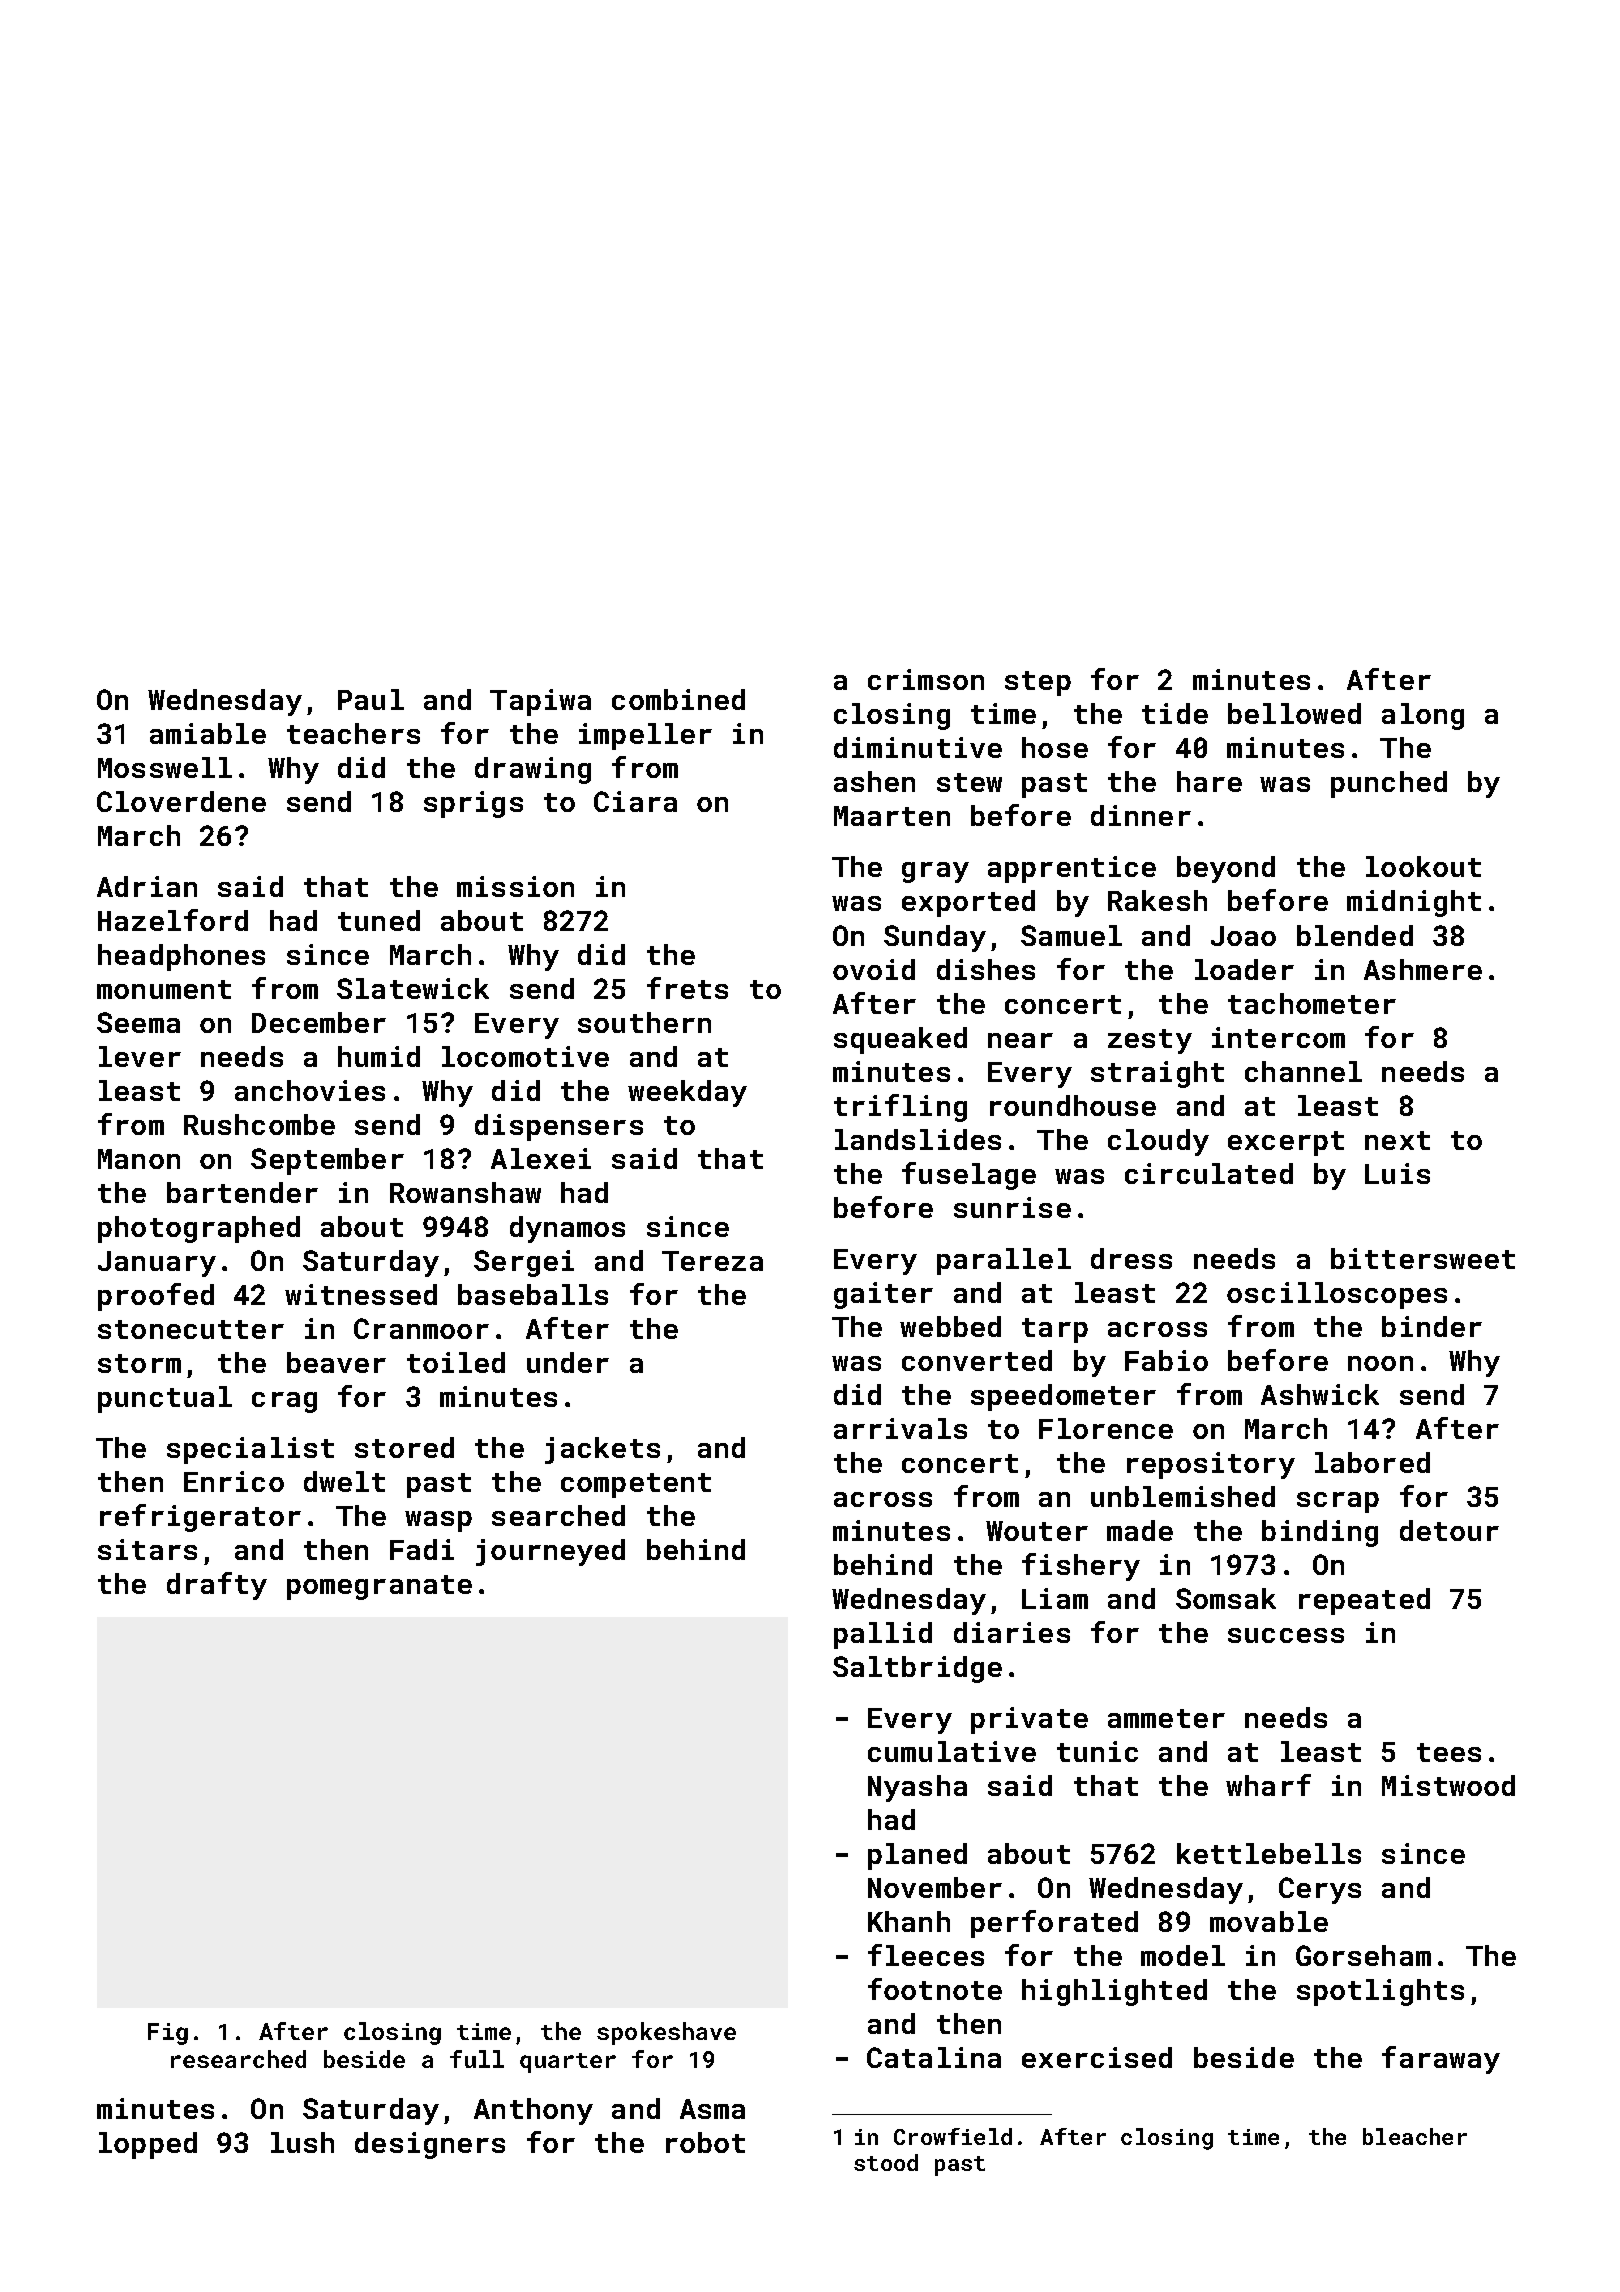 This page has width=1620, height=2292. Describe the element at coordinates (926, 679) in the page. I see `crimson` at that location.
